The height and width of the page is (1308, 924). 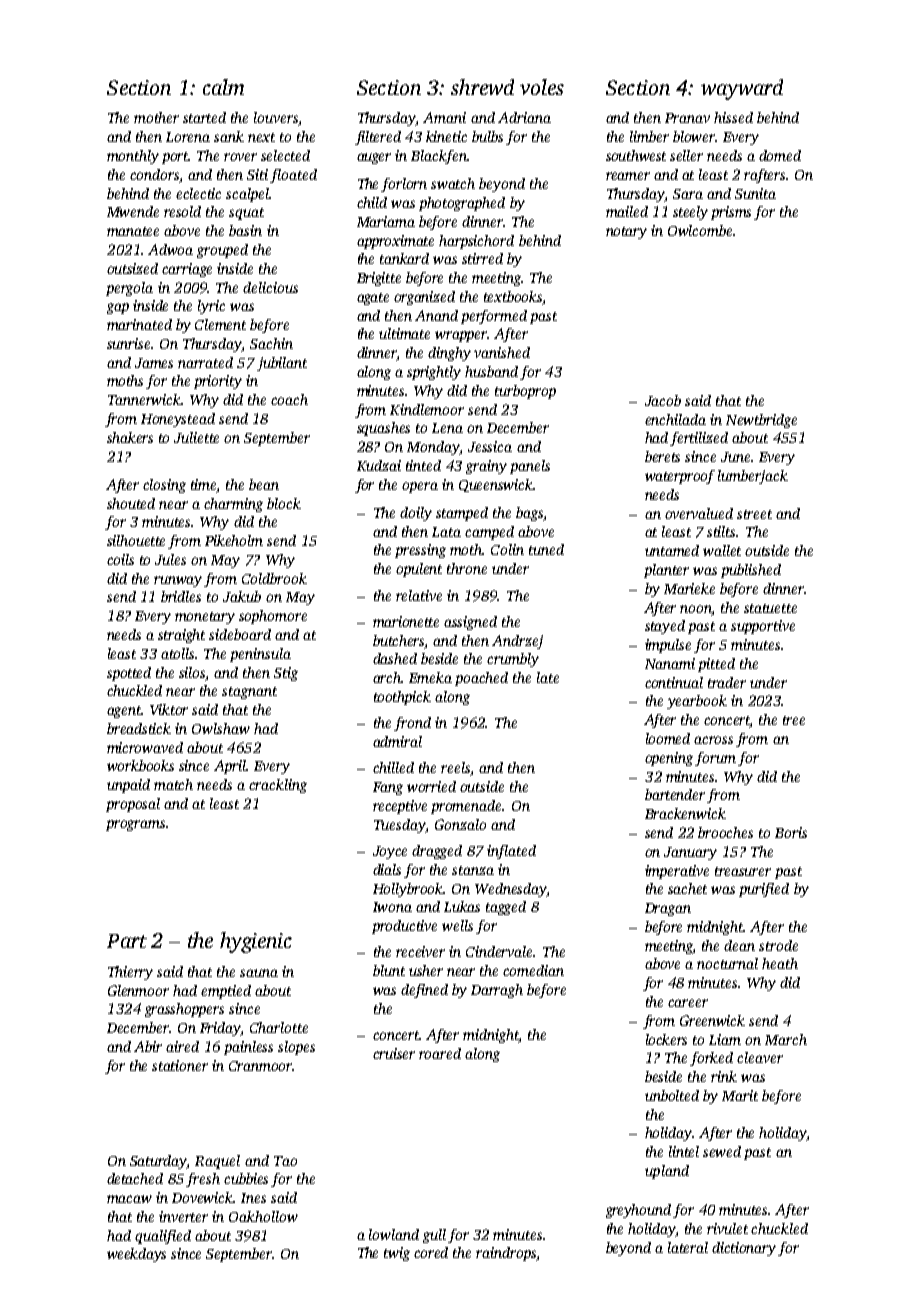 I want to click on raindrops, so click(x=506, y=1254).
